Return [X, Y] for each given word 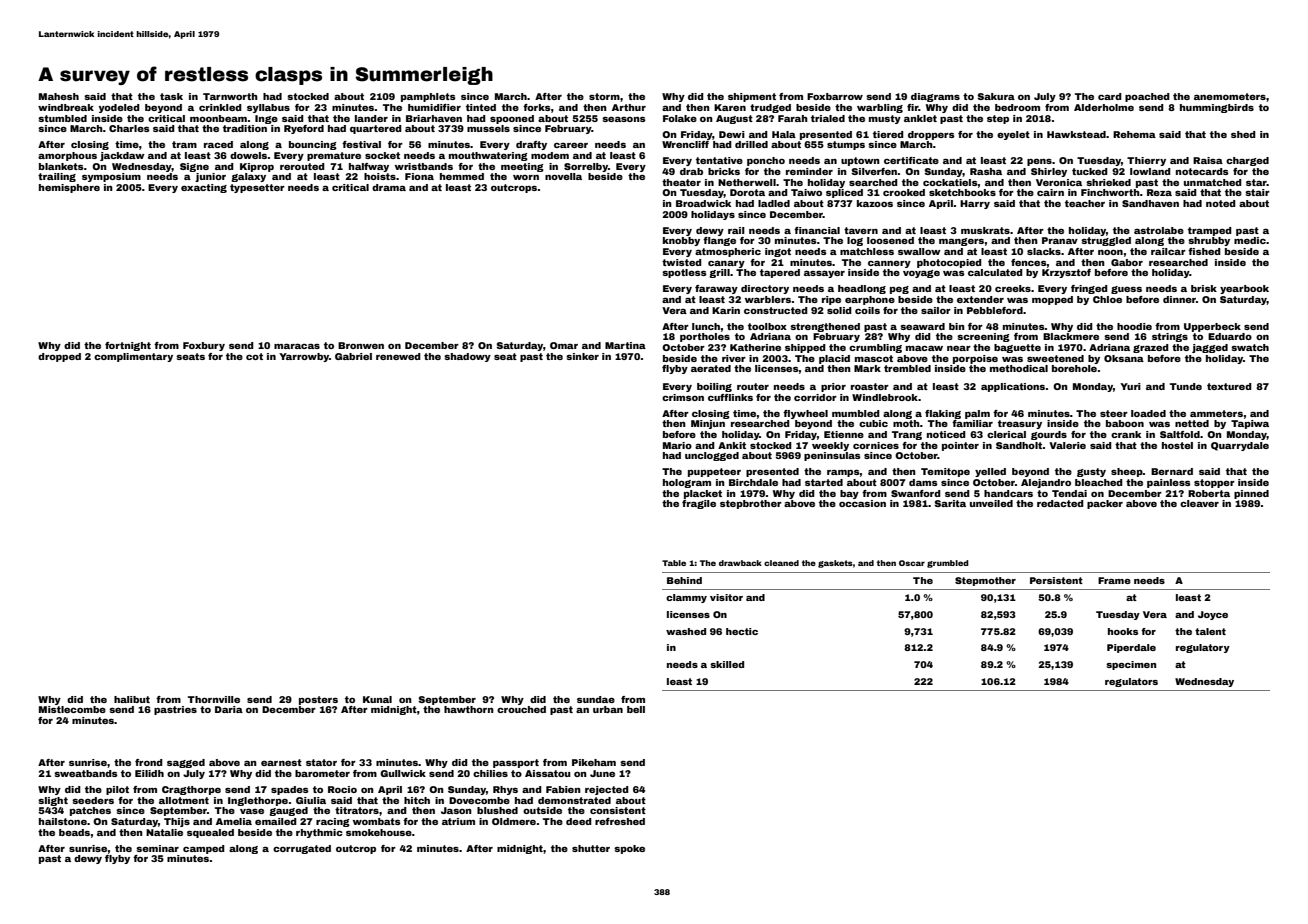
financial [817, 230]
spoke [629, 849]
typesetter [257, 188]
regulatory [1203, 648]
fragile [699, 504]
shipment [752, 97]
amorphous [67, 156]
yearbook [1244, 289]
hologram [687, 483]
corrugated [302, 849]
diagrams [935, 97]
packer [1105, 504]
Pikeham [594, 762]
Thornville [214, 699]
